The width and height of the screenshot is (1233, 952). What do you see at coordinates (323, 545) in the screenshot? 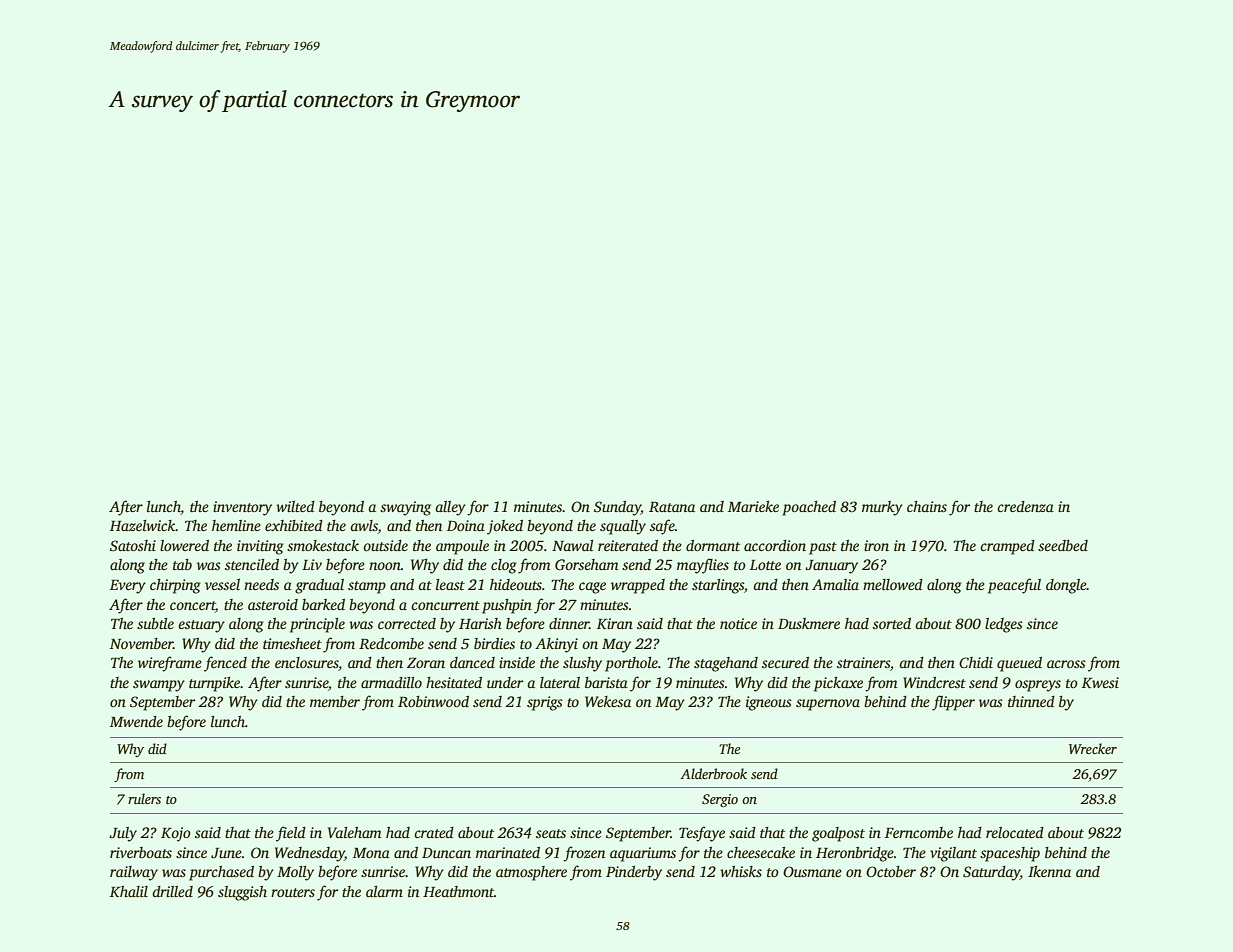
I see `smokestack` at bounding box center [323, 545].
